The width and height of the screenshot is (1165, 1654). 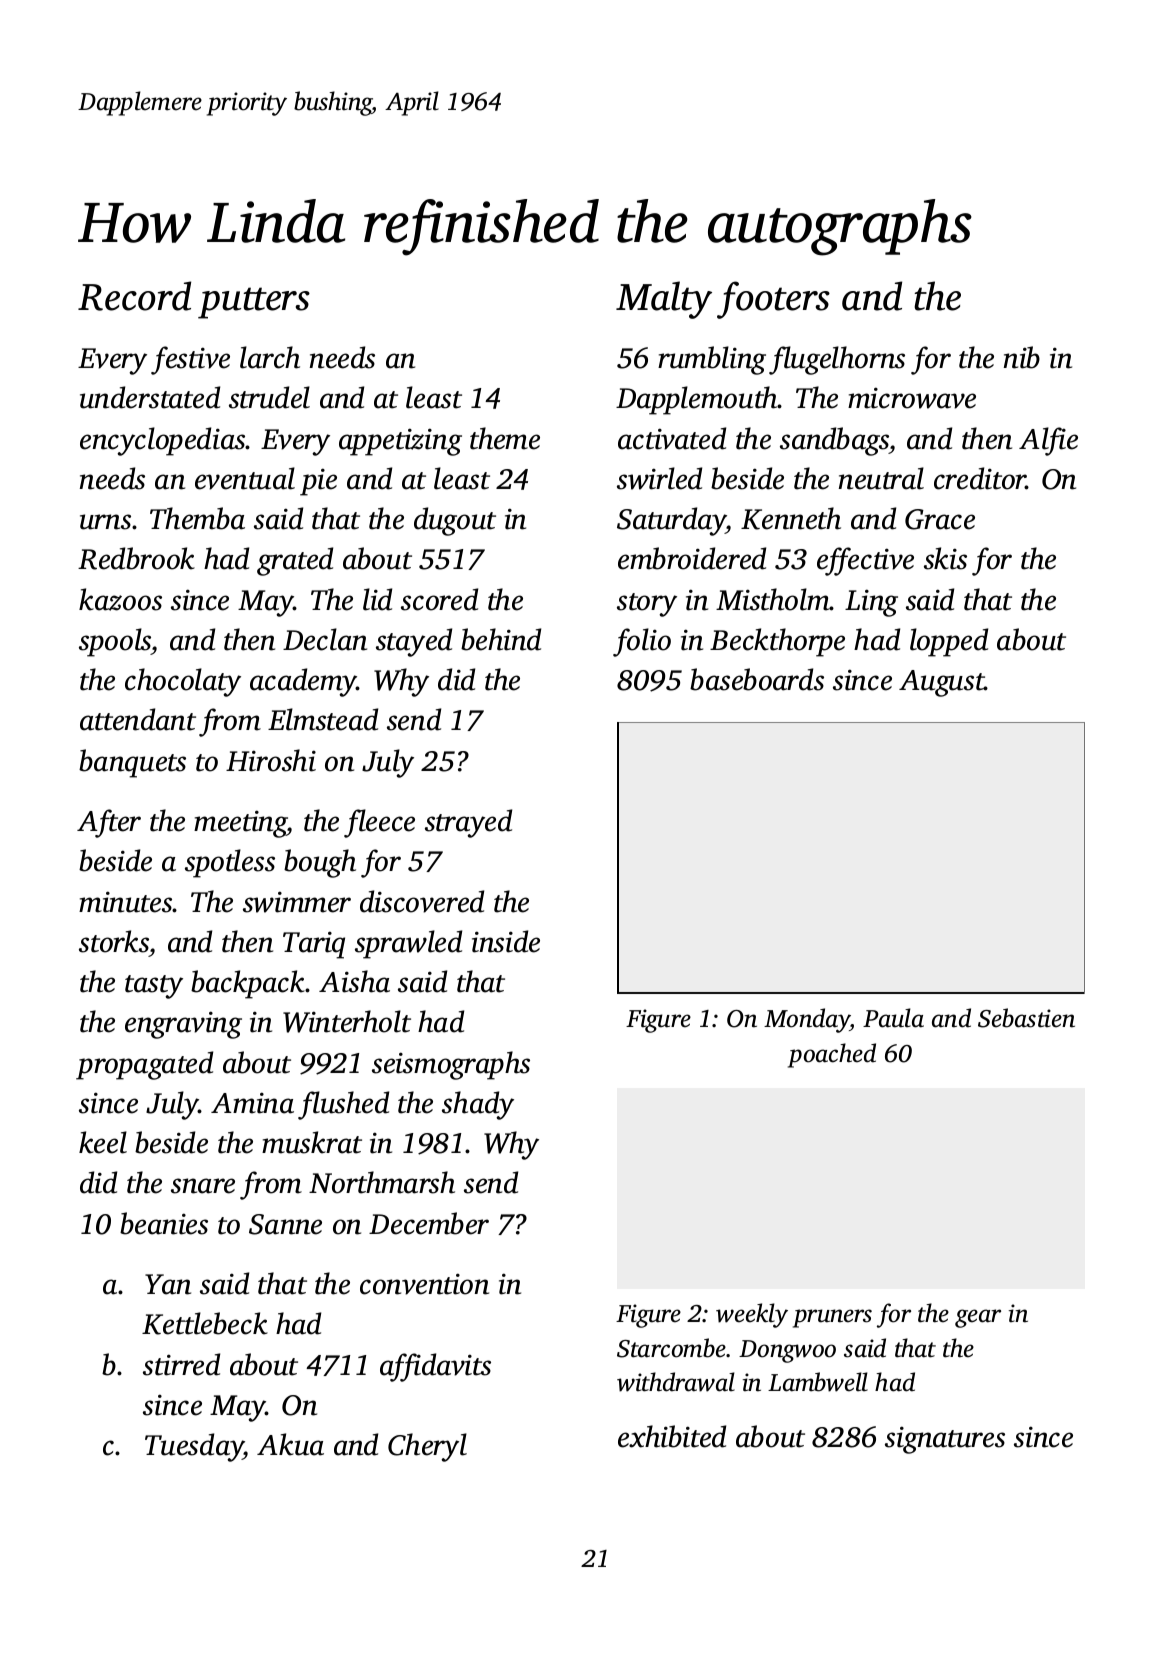 I want to click on theme, so click(x=505, y=438).
